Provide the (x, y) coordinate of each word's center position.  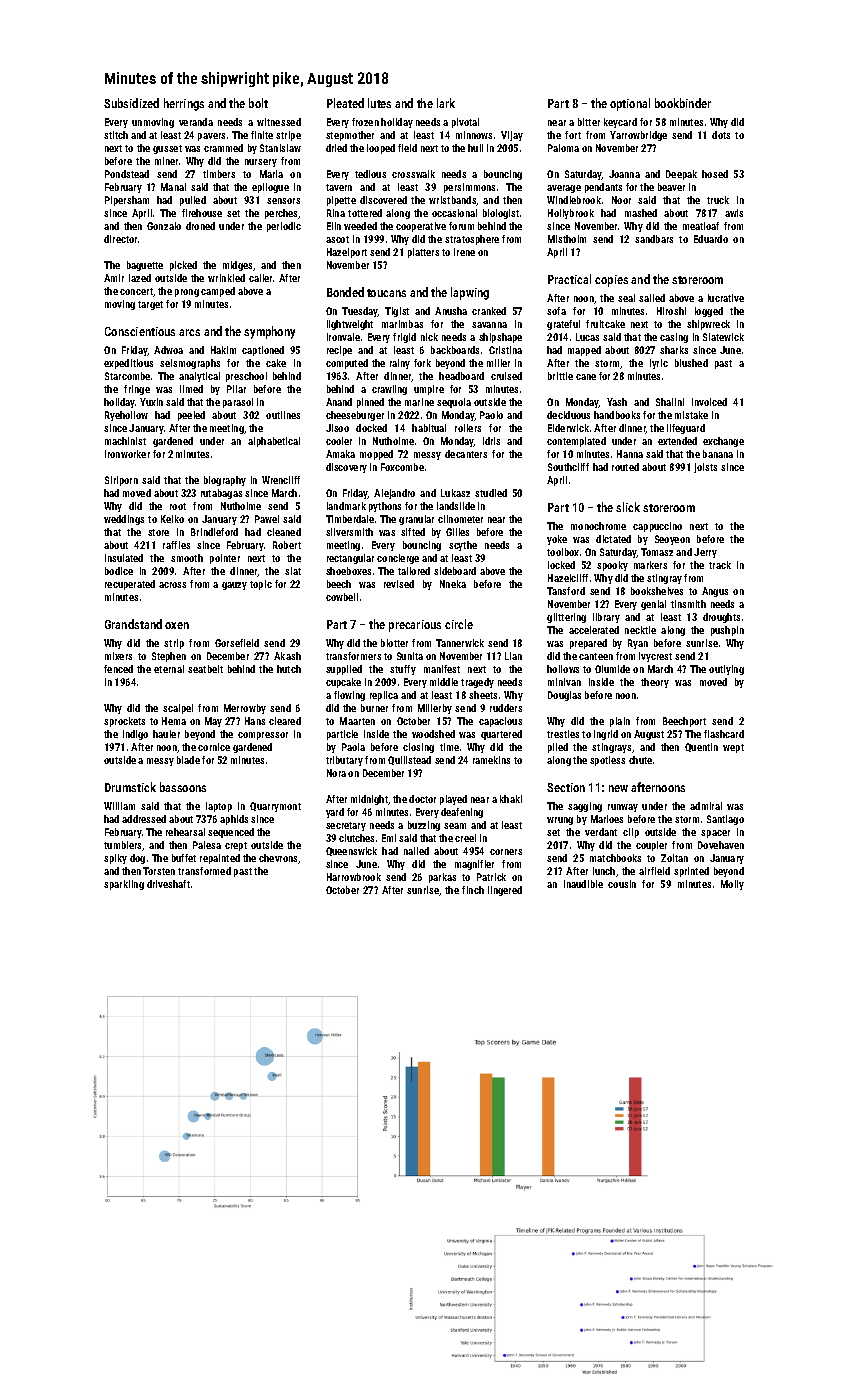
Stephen (169, 657)
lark (446, 103)
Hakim (223, 350)
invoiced (709, 402)
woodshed (433, 734)
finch (473, 890)
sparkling (124, 885)
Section (566, 787)
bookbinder (683, 103)
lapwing (470, 293)
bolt (258, 103)
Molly (732, 885)
